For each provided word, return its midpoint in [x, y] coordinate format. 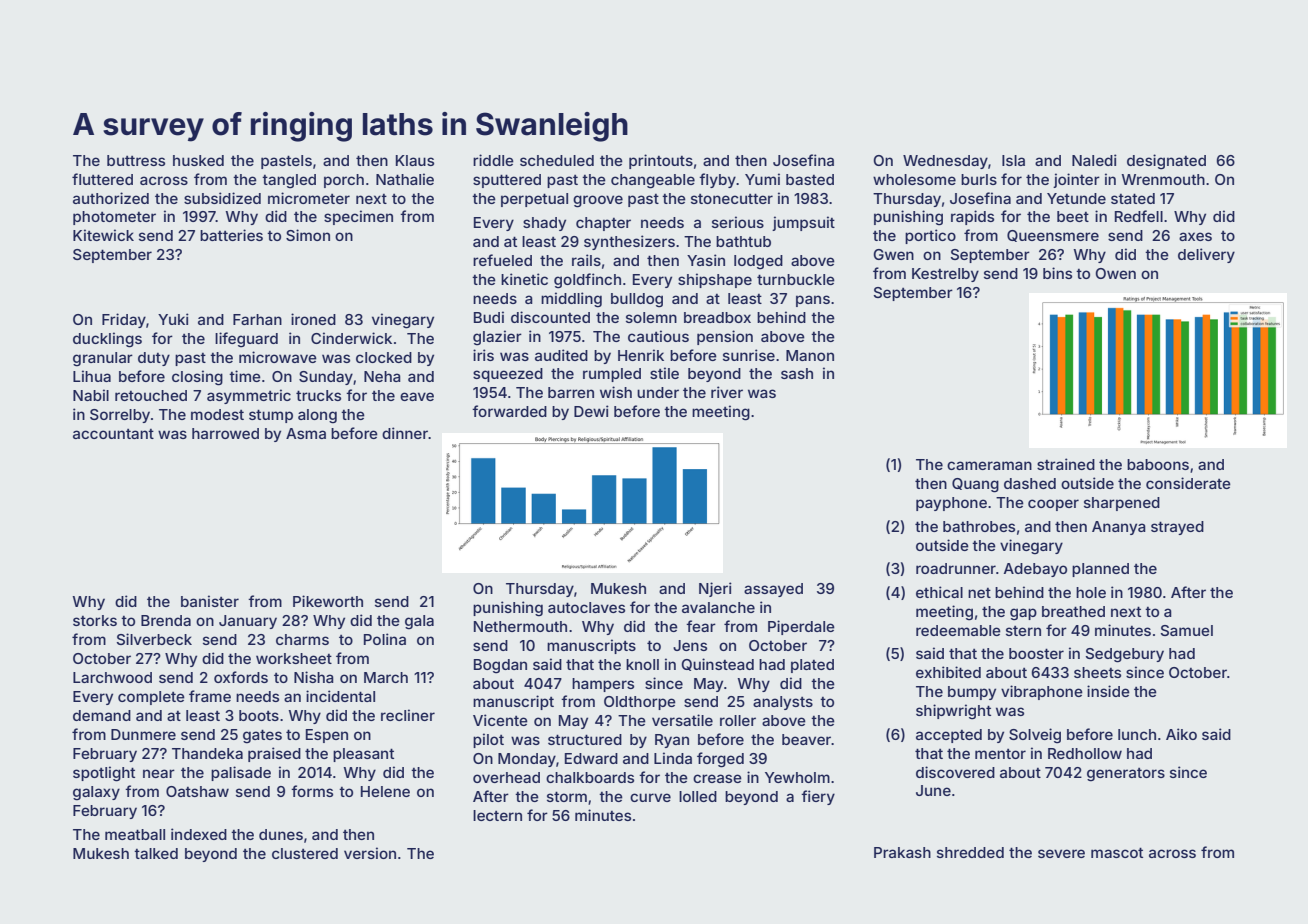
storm [567, 796]
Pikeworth [328, 601]
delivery [1206, 255]
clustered [305, 853]
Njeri [715, 589]
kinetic [524, 279]
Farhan [257, 319]
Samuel [1187, 630]
